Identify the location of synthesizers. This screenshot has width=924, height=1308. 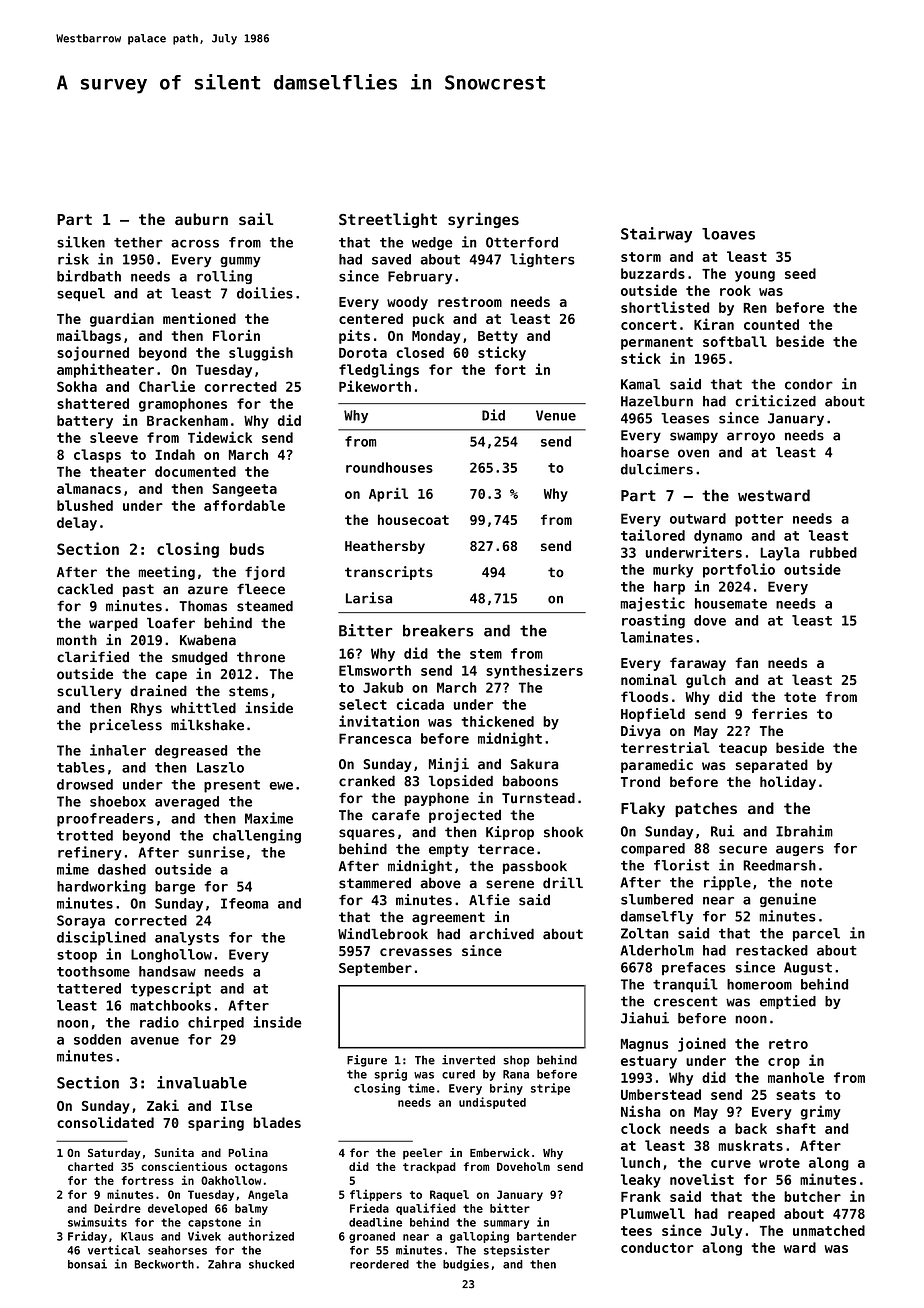
(534, 671).
